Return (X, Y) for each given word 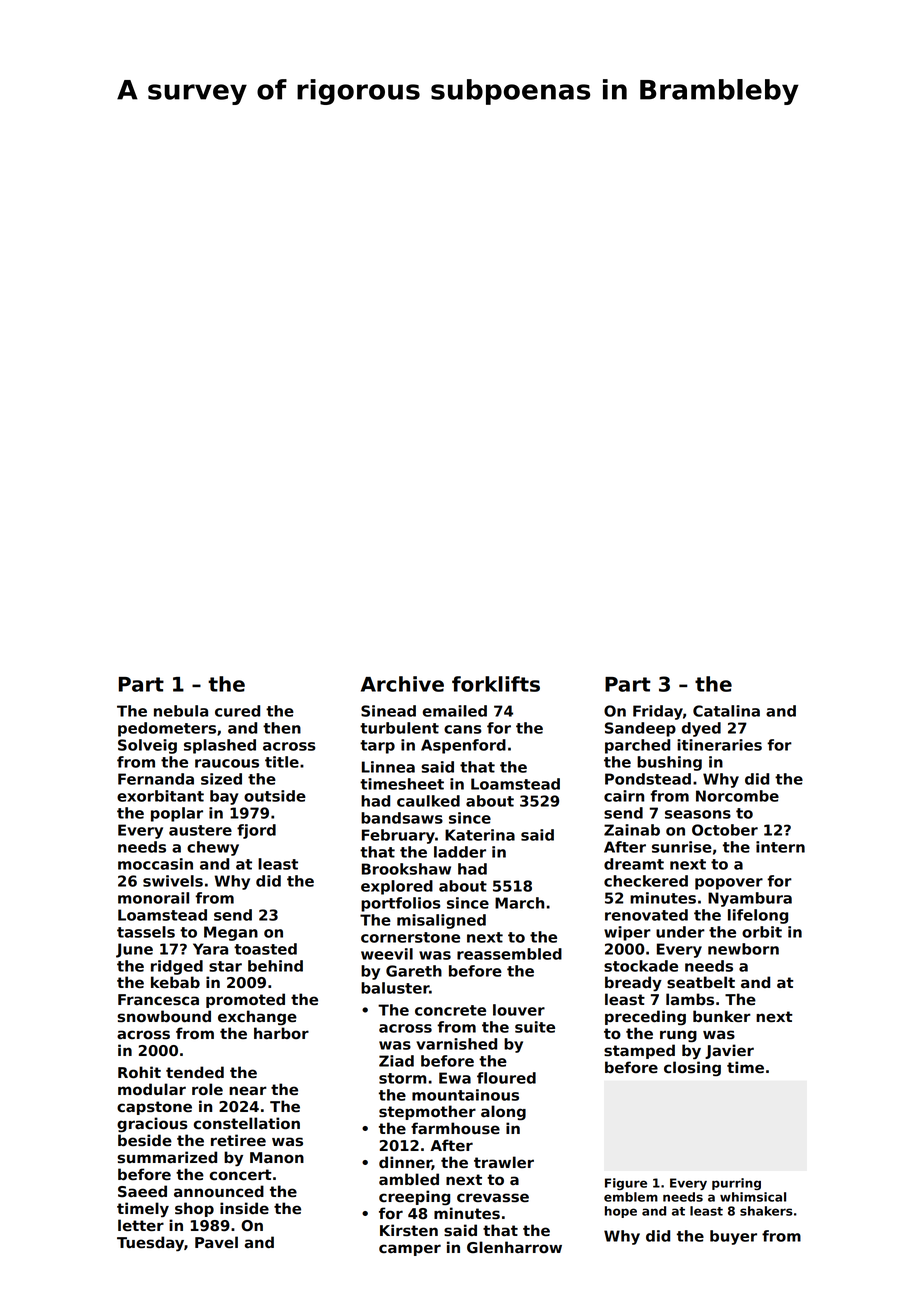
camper (410, 1250)
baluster (395, 988)
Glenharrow (514, 1247)
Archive (402, 684)
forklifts (496, 684)
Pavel (216, 1242)
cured (237, 711)
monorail (153, 898)
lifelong (758, 916)
